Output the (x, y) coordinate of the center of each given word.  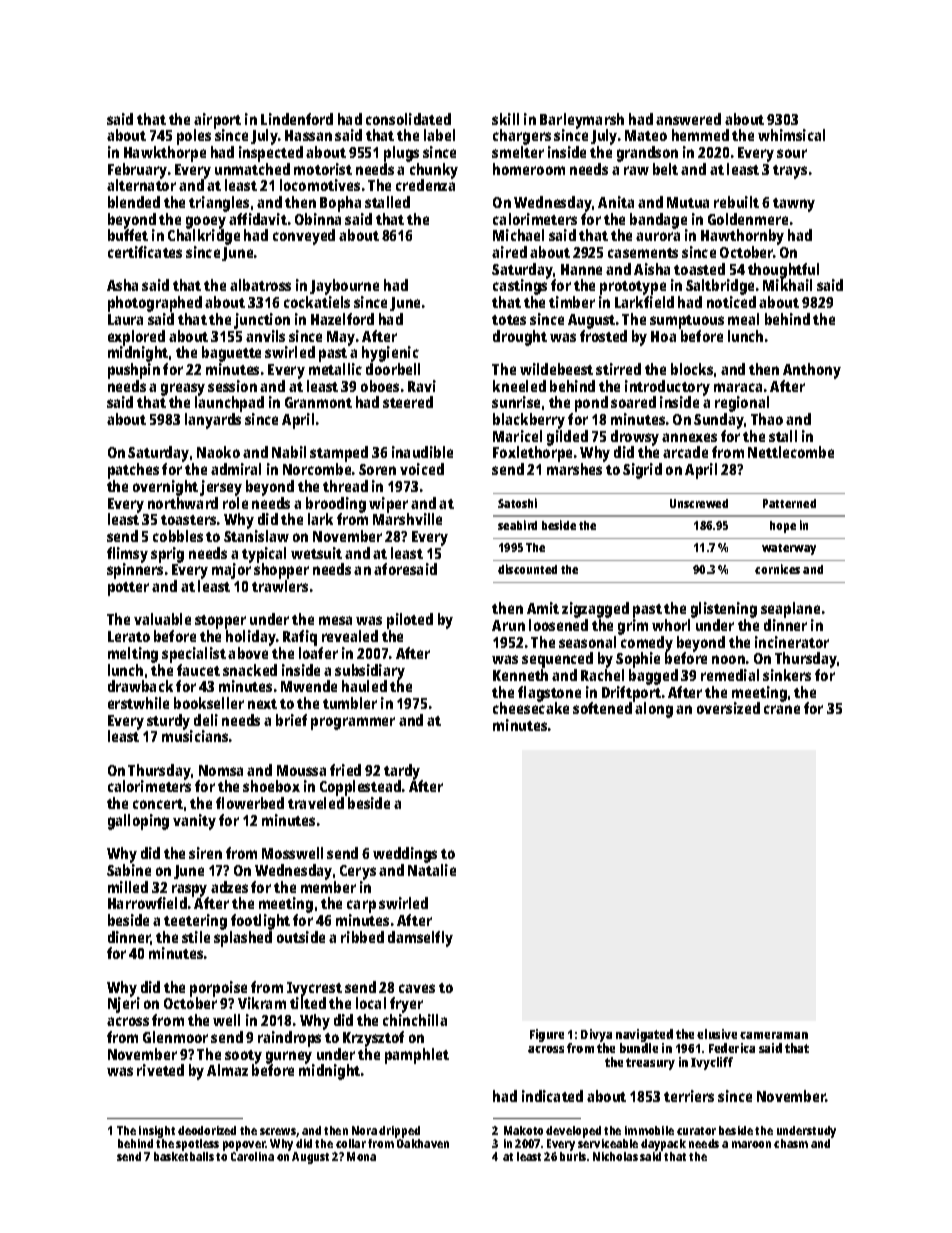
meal (743, 319)
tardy (403, 772)
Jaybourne (344, 287)
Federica (732, 1048)
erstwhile (138, 703)
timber (572, 302)
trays (790, 172)
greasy (183, 390)
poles (194, 137)
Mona (361, 1156)
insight (157, 1132)
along (654, 710)
